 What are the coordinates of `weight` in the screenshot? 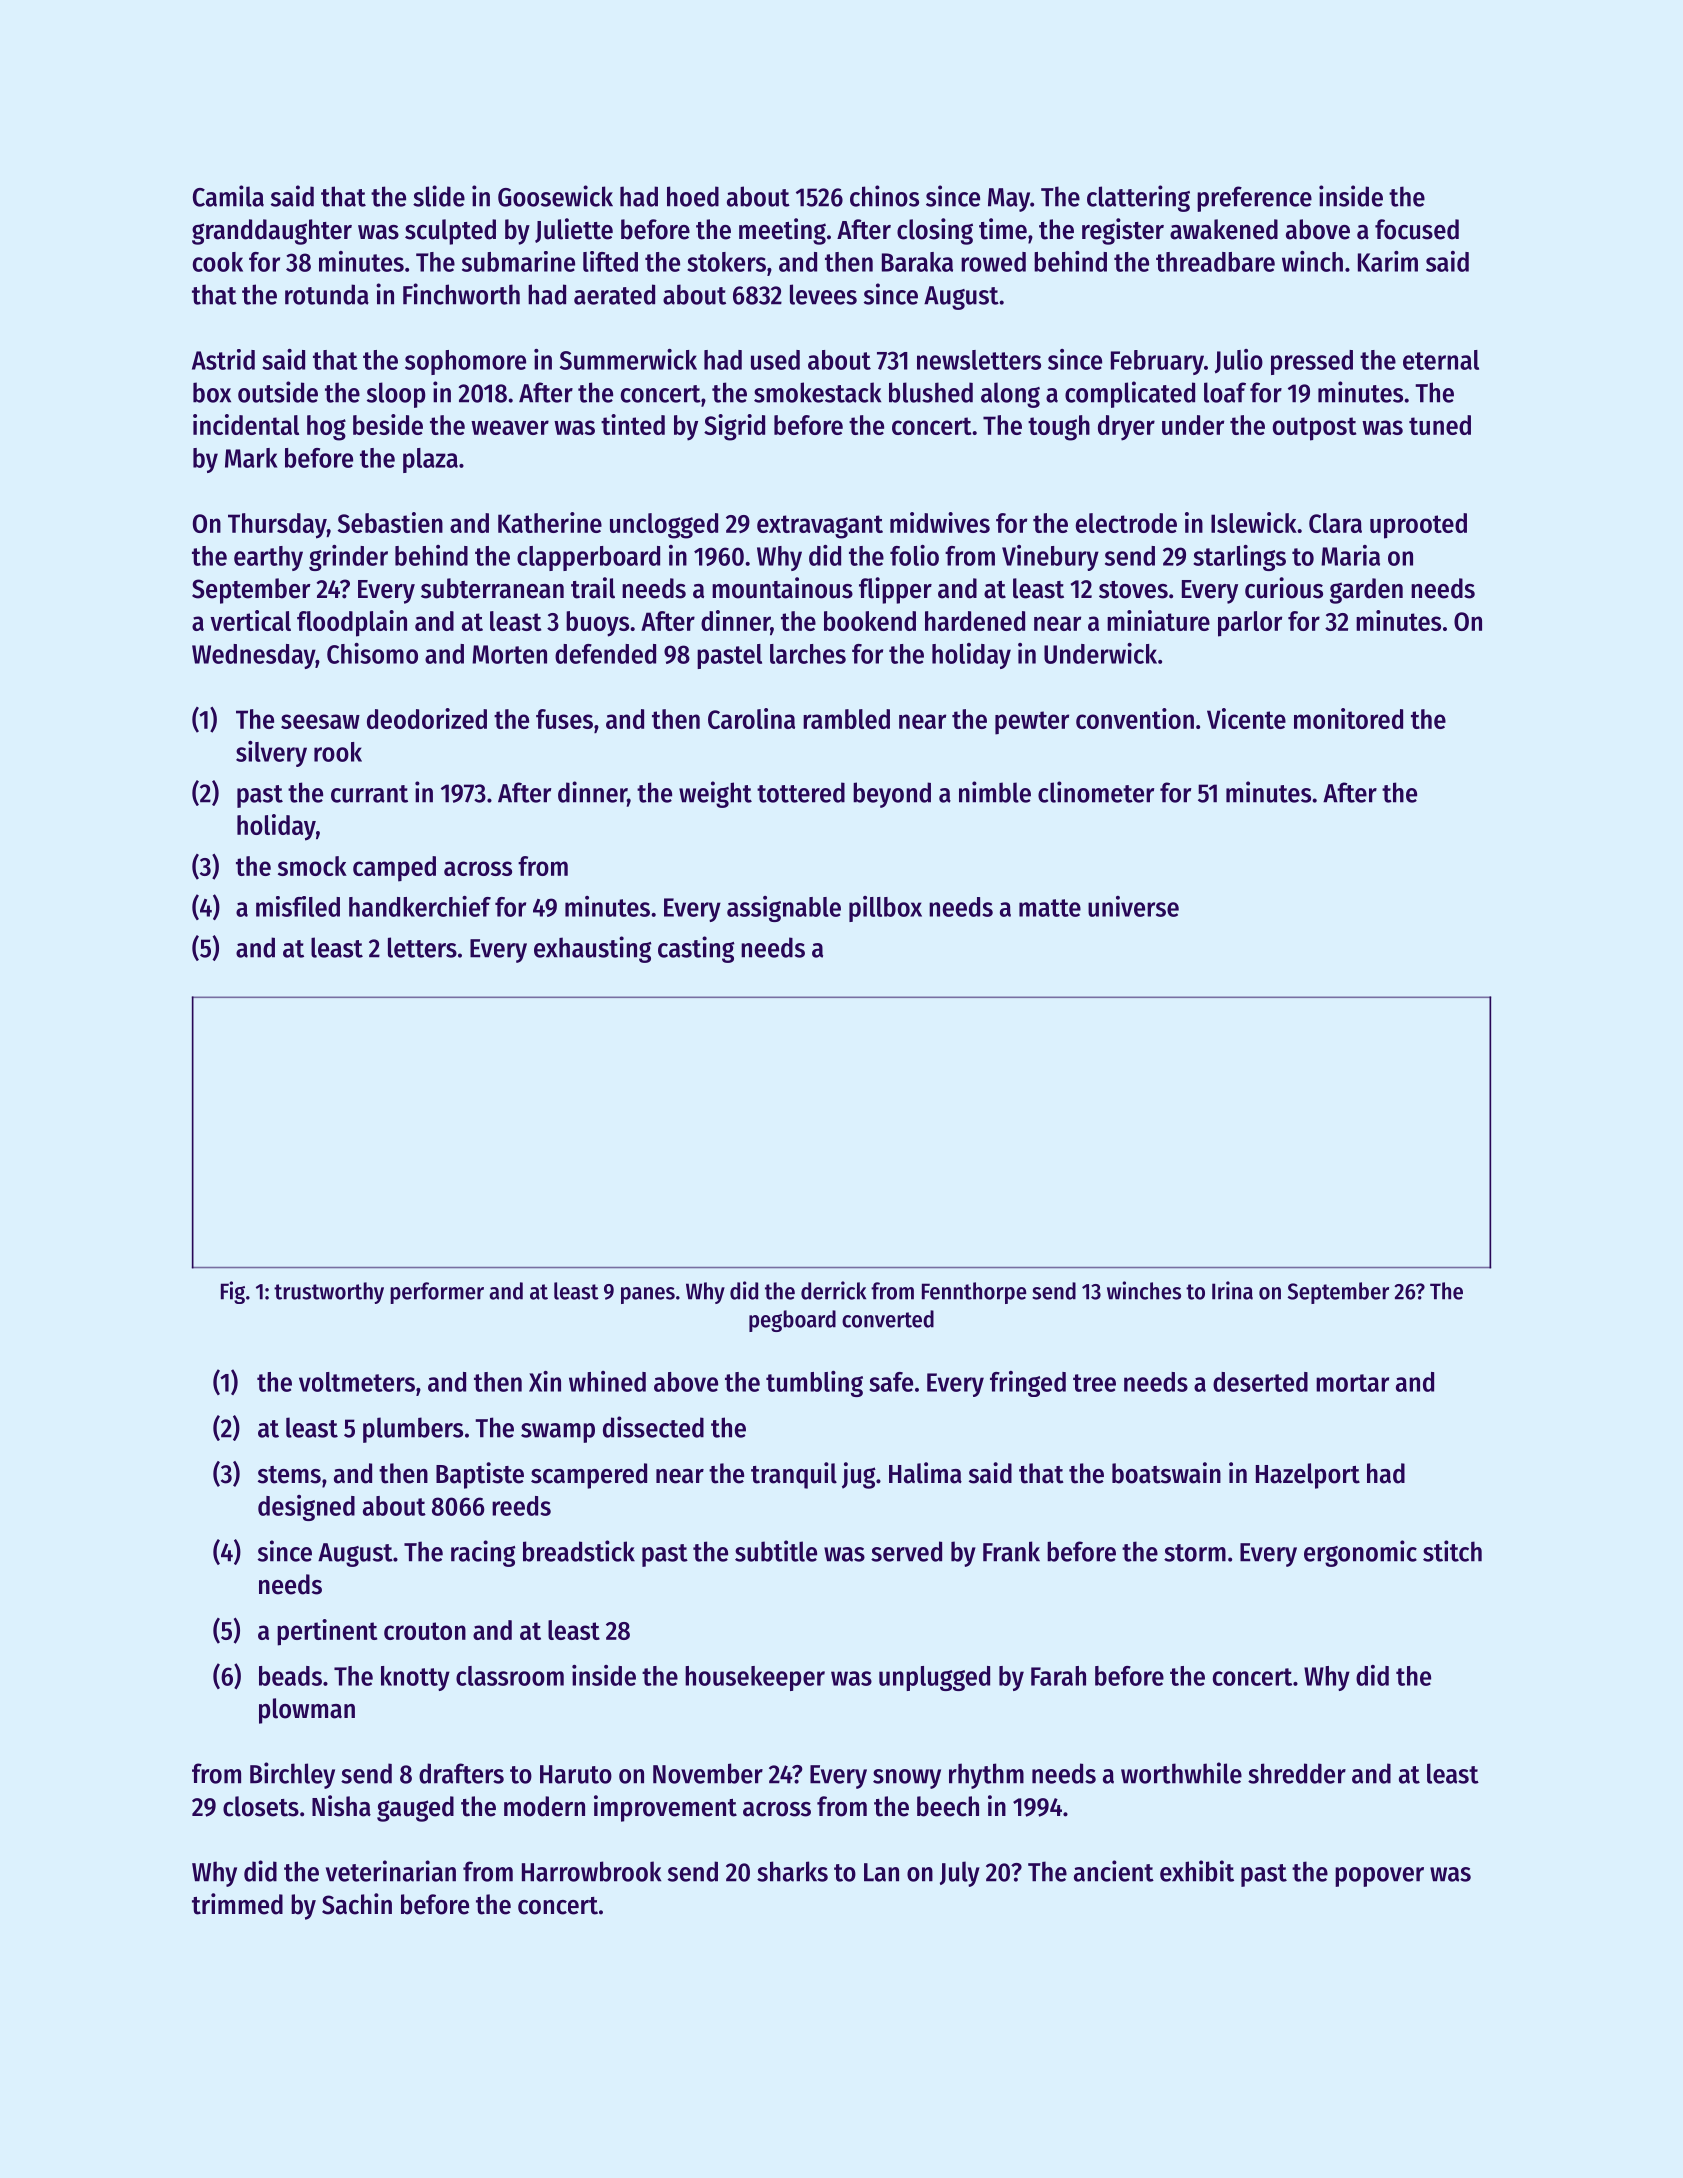 It's located at (715, 794).
